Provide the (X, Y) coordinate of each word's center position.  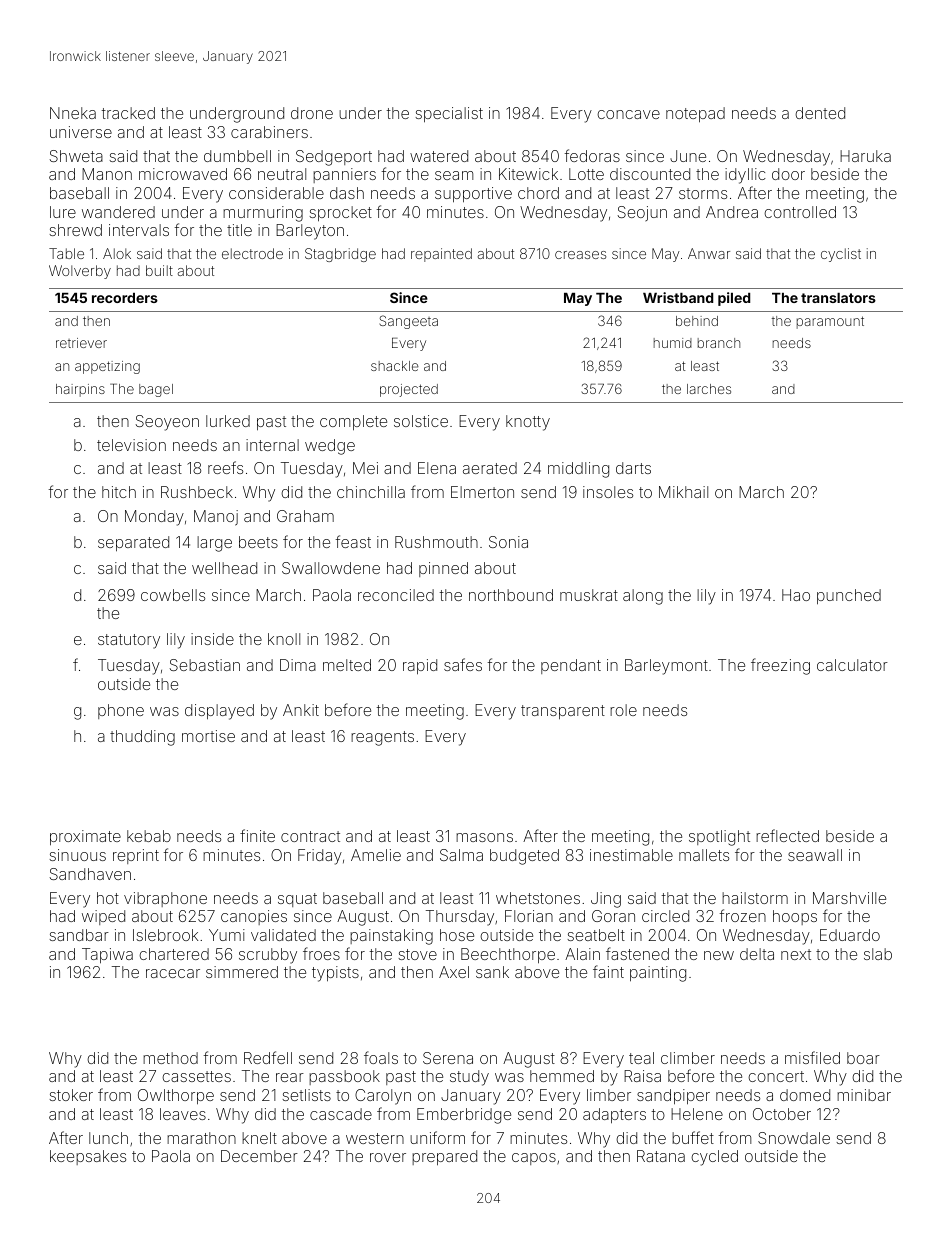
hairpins (80, 390)
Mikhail (683, 492)
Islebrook (165, 935)
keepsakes (88, 1157)
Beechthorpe (508, 955)
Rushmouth (436, 542)
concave (628, 114)
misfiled (812, 1057)
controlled (800, 212)
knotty (528, 423)
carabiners (269, 132)
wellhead (224, 568)
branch (719, 343)
